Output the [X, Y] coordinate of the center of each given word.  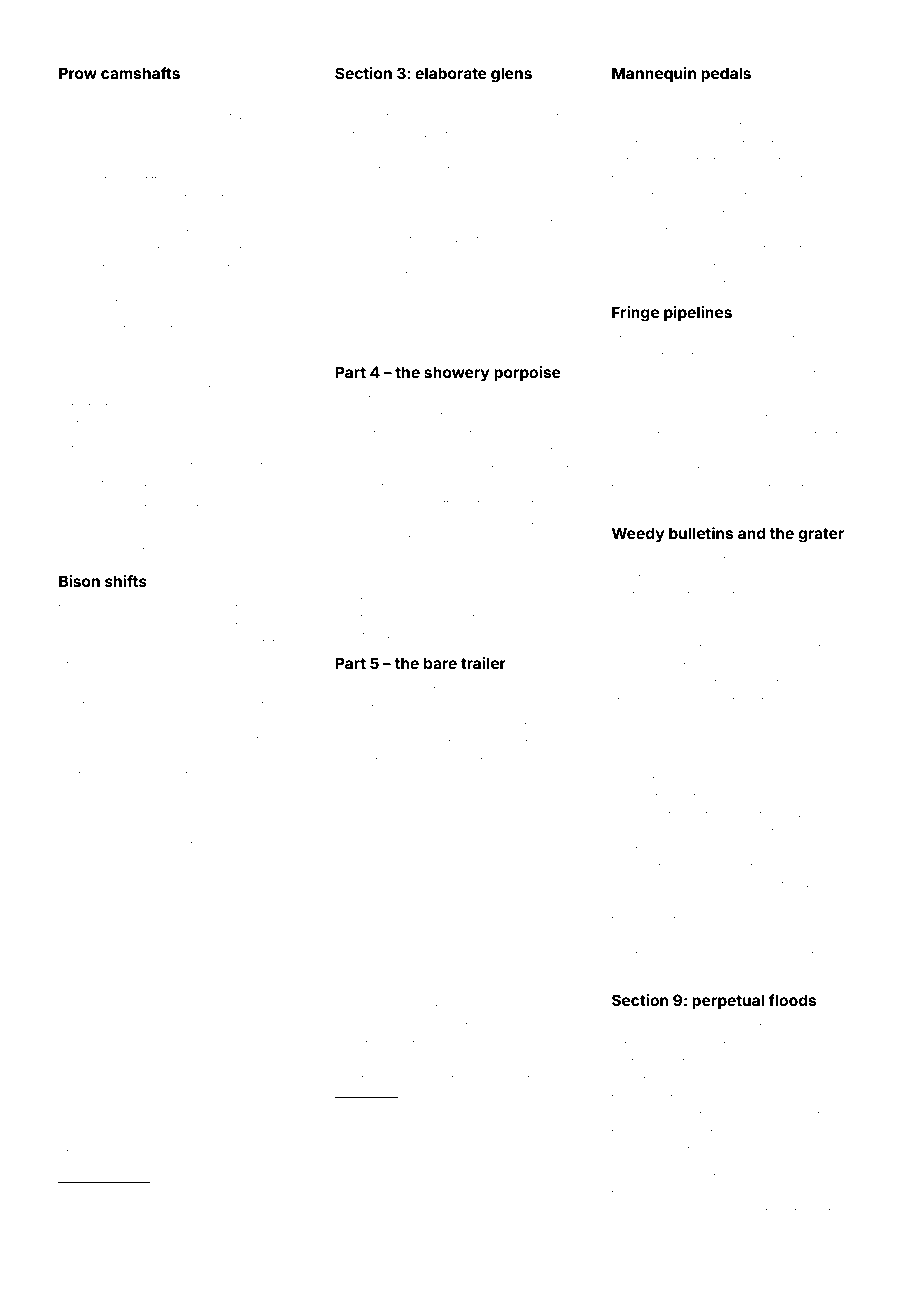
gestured [122, 1223]
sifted [106, 179]
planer [451, 223]
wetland [747, 339]
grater [821, 535]
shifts [126, 581]
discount [388, 539]
